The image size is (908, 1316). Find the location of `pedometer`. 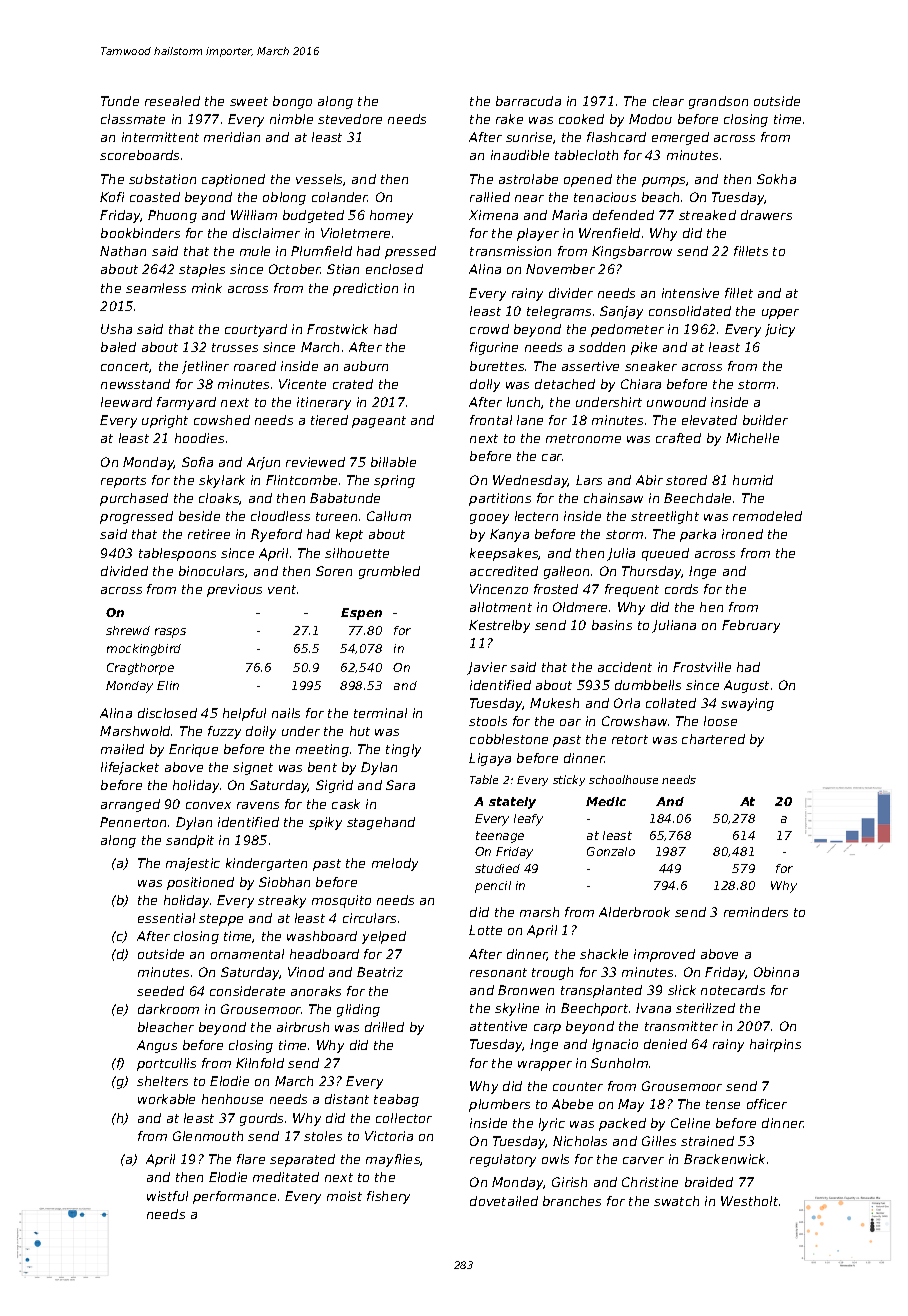

pedometer is located at coordinates (627, 330).
